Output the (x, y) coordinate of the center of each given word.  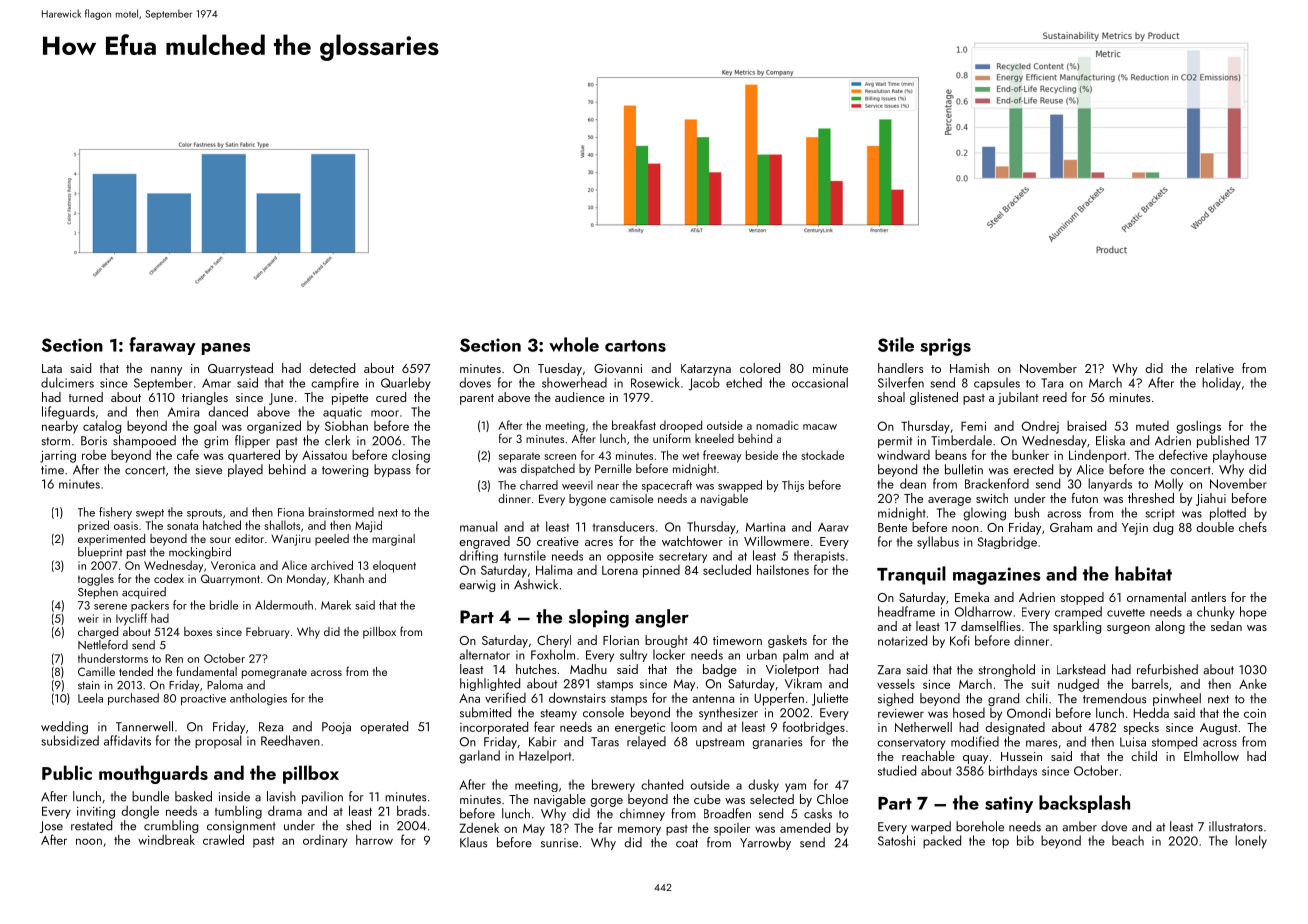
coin (1255, 713)
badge (720, 670)
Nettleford (103, 645)
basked (193, 796)
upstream (720, 743)
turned (86, 397)
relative (1215, 368)
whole (574, 344)
